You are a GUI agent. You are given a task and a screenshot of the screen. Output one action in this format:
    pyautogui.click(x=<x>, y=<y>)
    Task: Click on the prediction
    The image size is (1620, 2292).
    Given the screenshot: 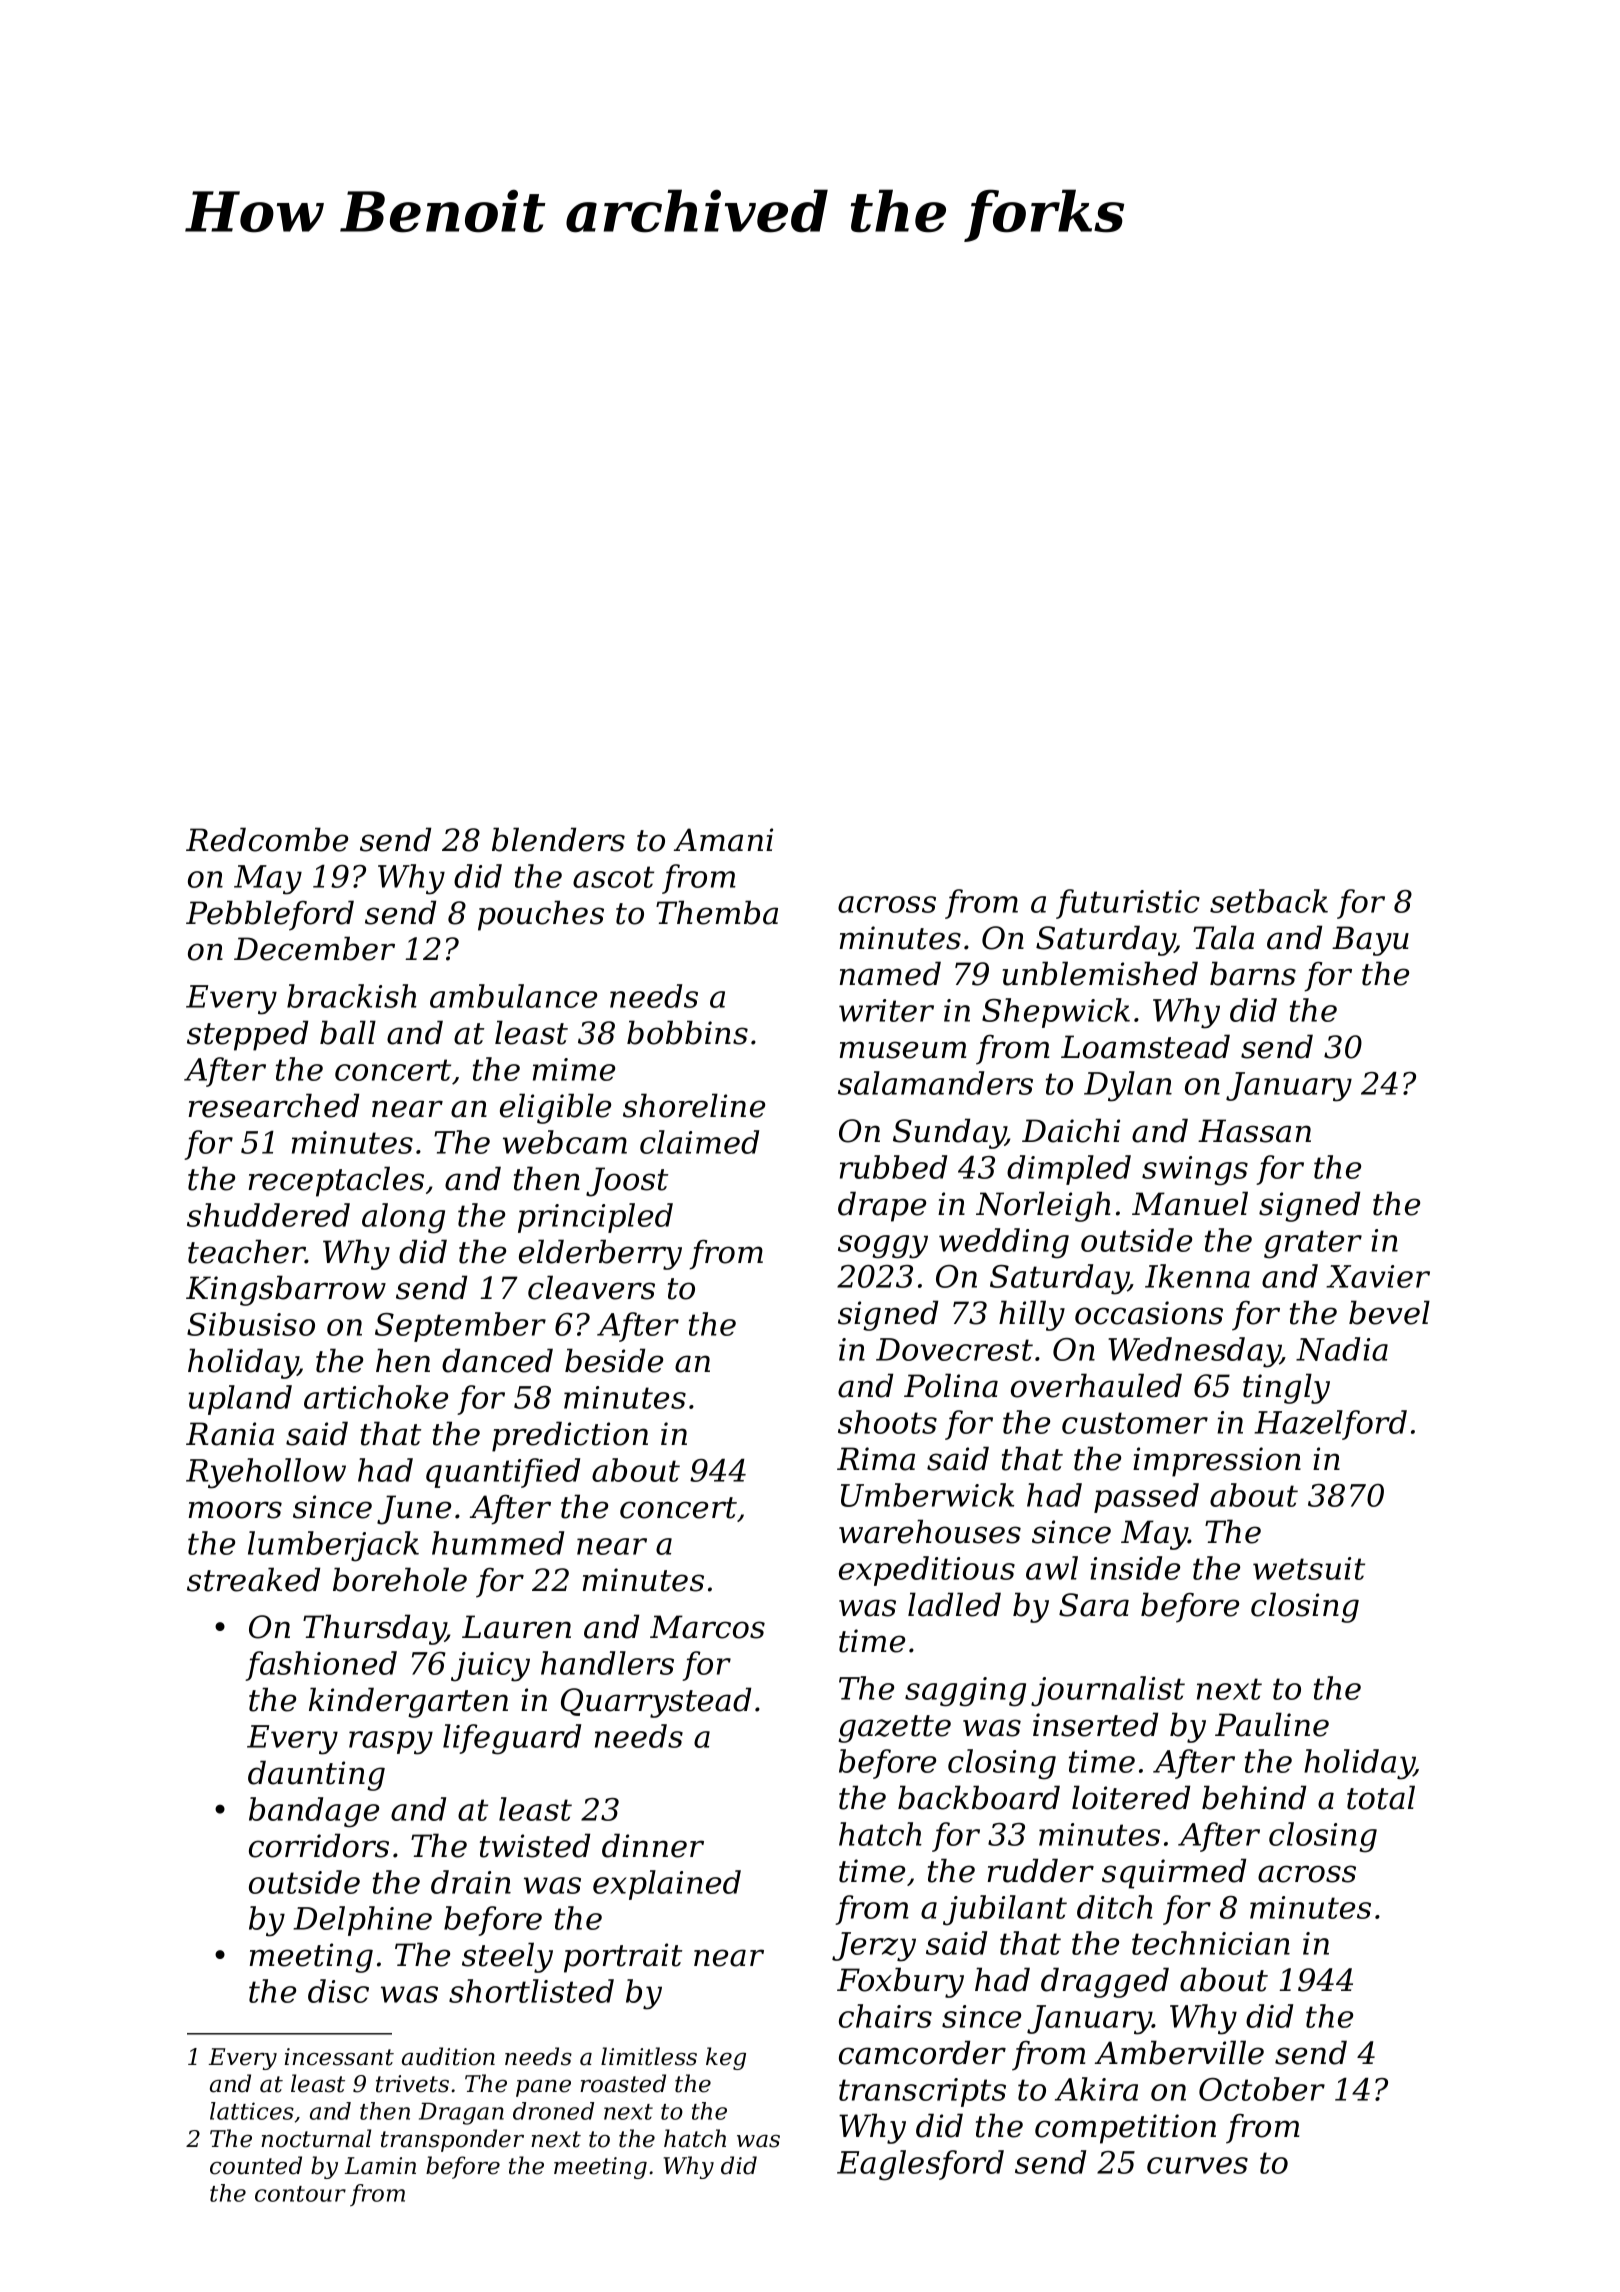 What is the action you would take?
    pyautogui.click(x=570, y=1436)
